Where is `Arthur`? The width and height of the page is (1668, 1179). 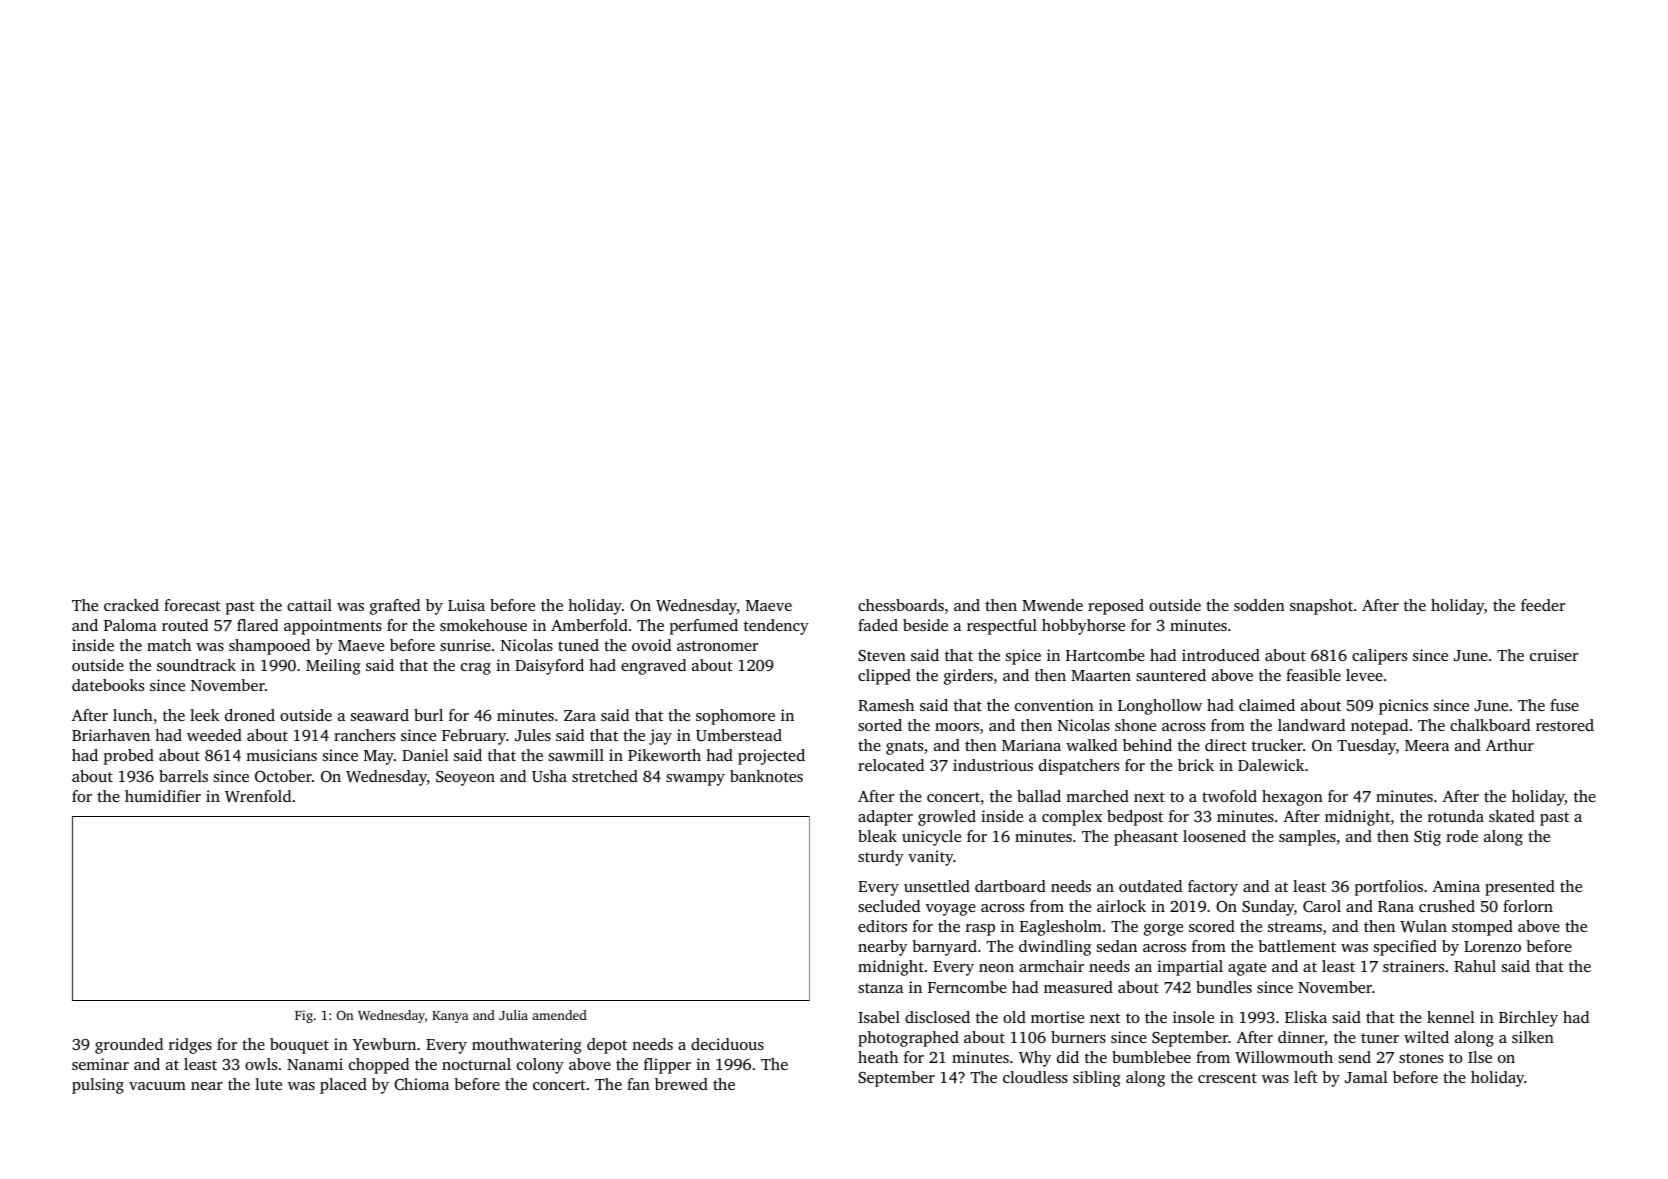
Arthur is located at coordinates (1510, 745).
